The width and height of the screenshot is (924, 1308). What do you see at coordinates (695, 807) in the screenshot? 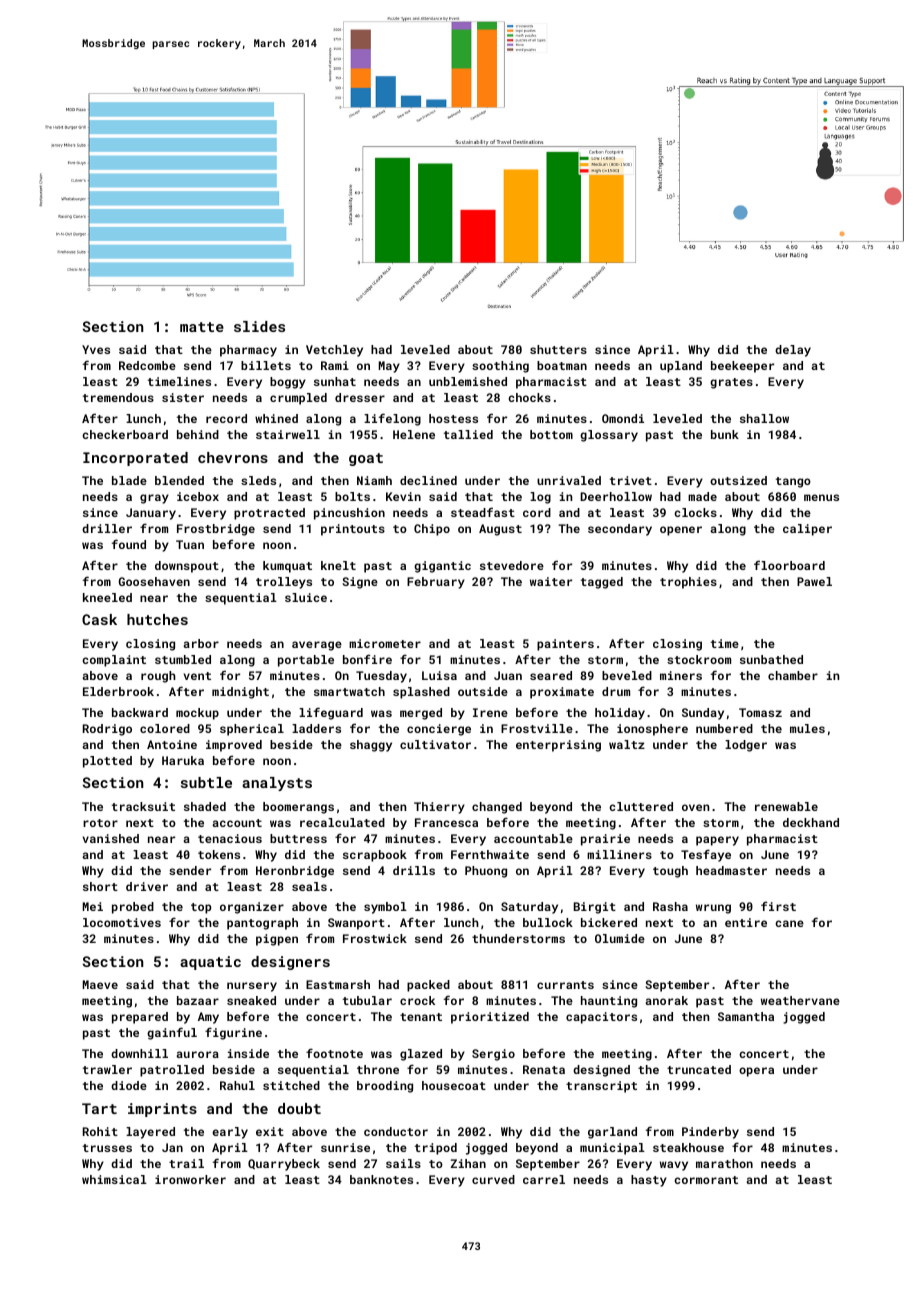
I see `oven` at bounding box center [695, 807].
